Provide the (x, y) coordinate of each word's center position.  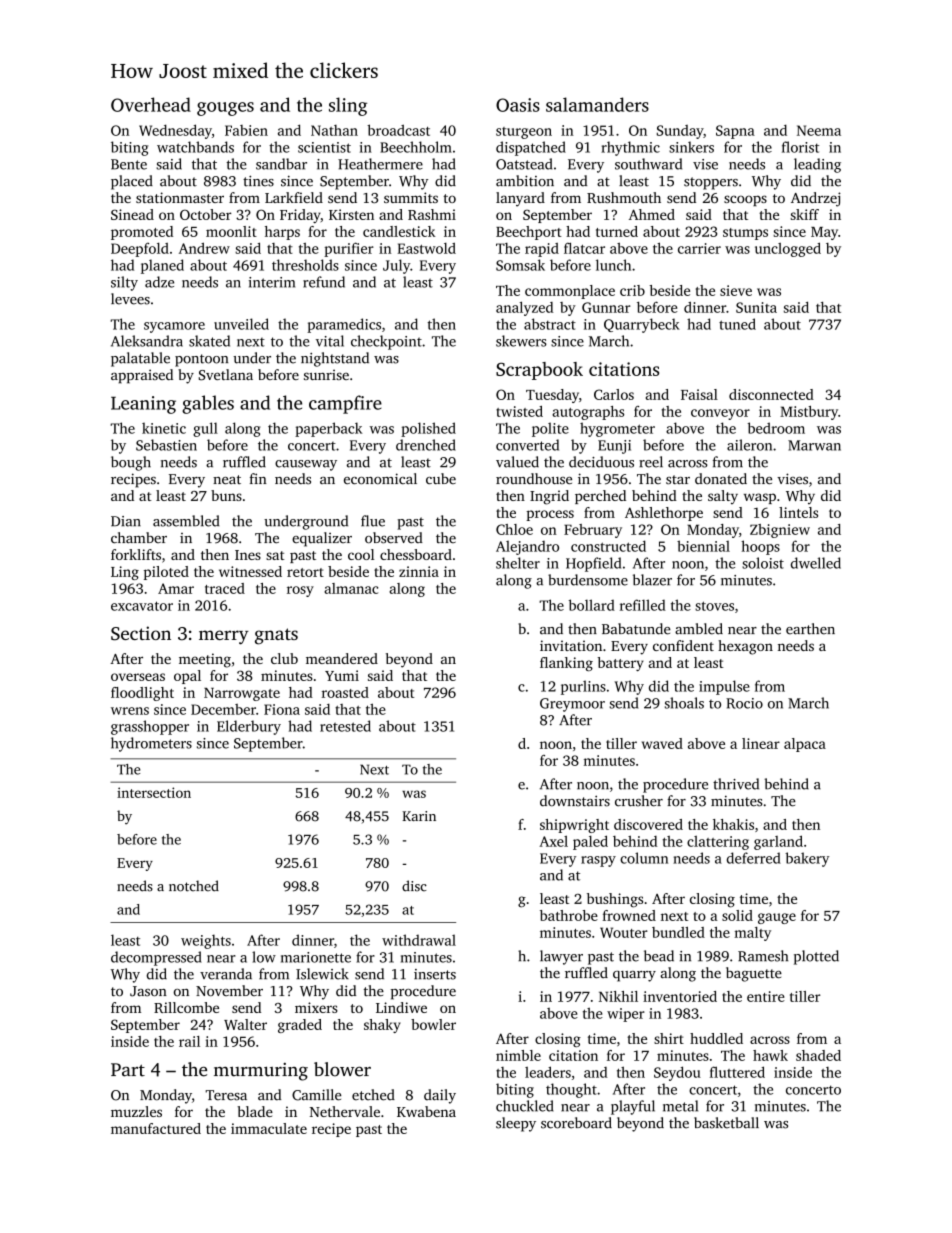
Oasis (518, 105)
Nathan (334, 130)
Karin (419, 816)
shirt (669, 1038)
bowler (433, 1024)
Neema (819, 130)
